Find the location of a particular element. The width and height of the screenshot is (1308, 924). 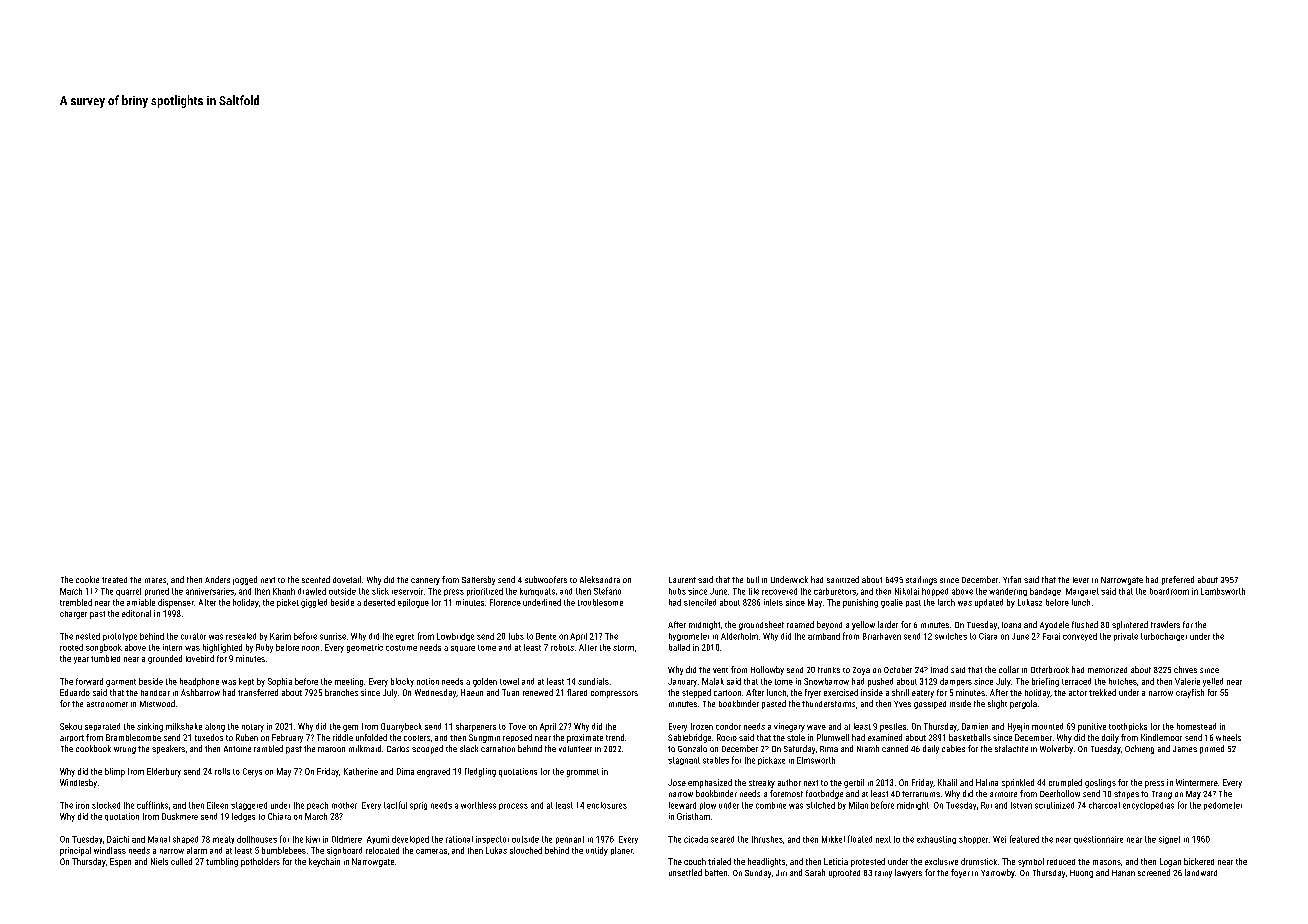

Wolverby is located at coordinates (1056, 749).
